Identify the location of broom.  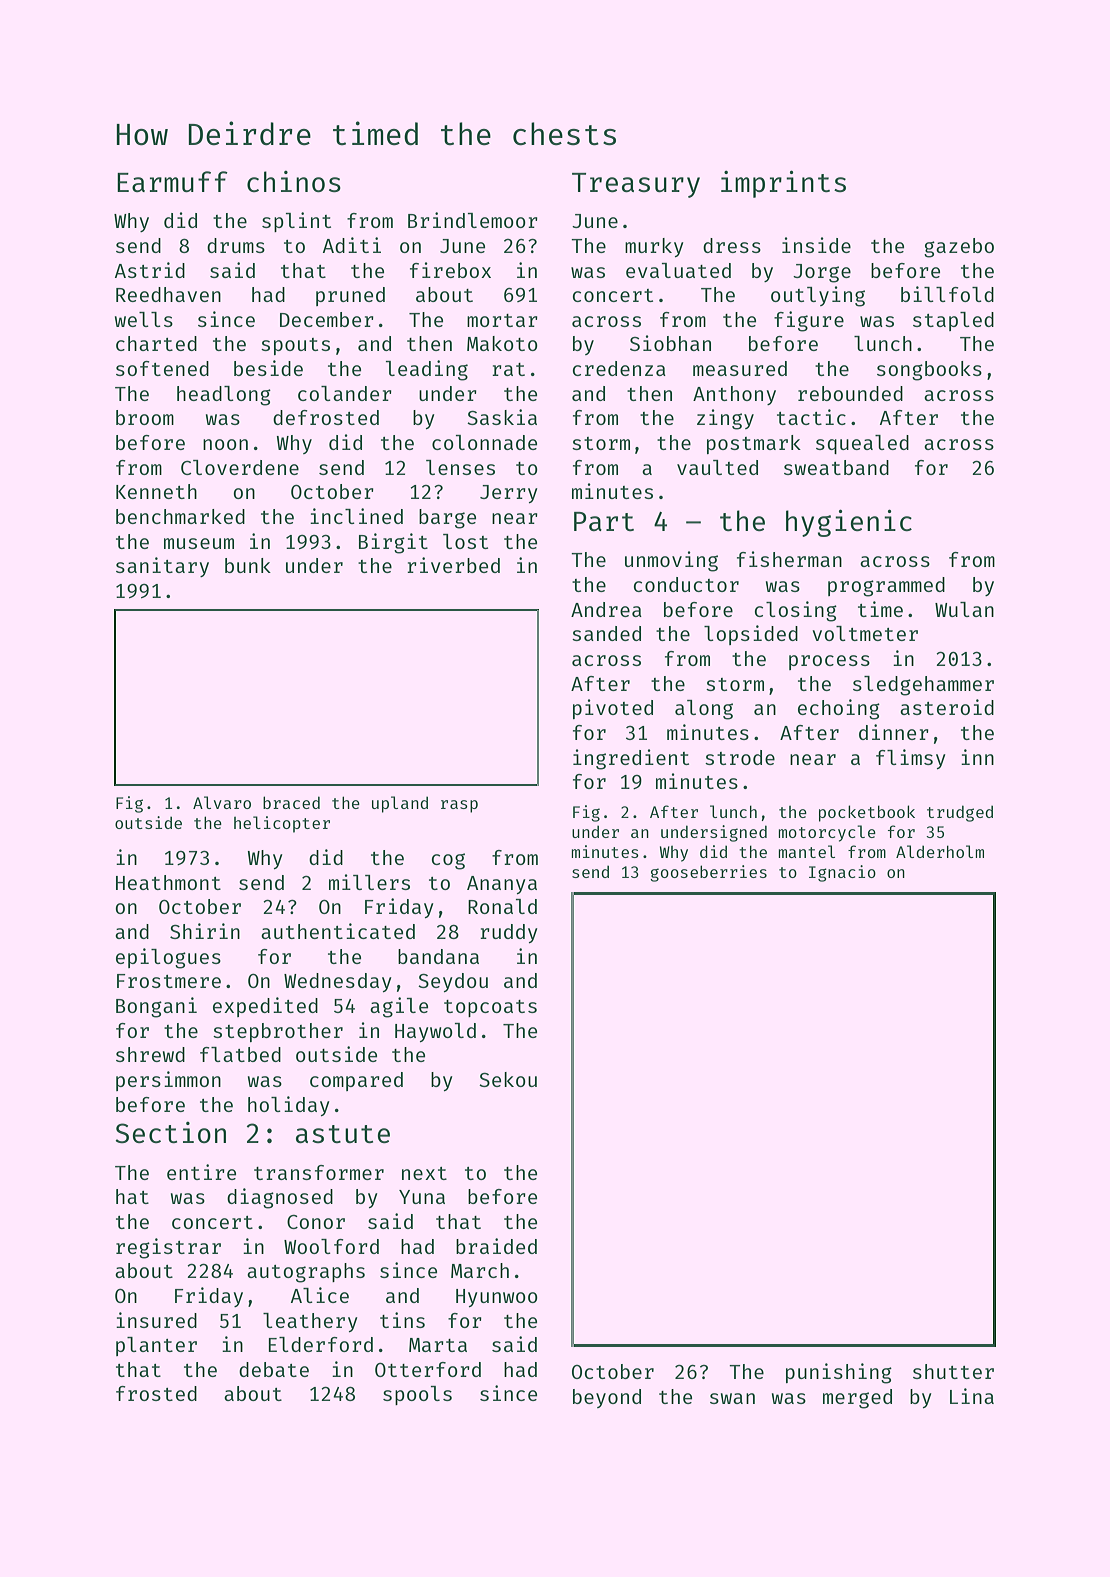
(145, 417).
